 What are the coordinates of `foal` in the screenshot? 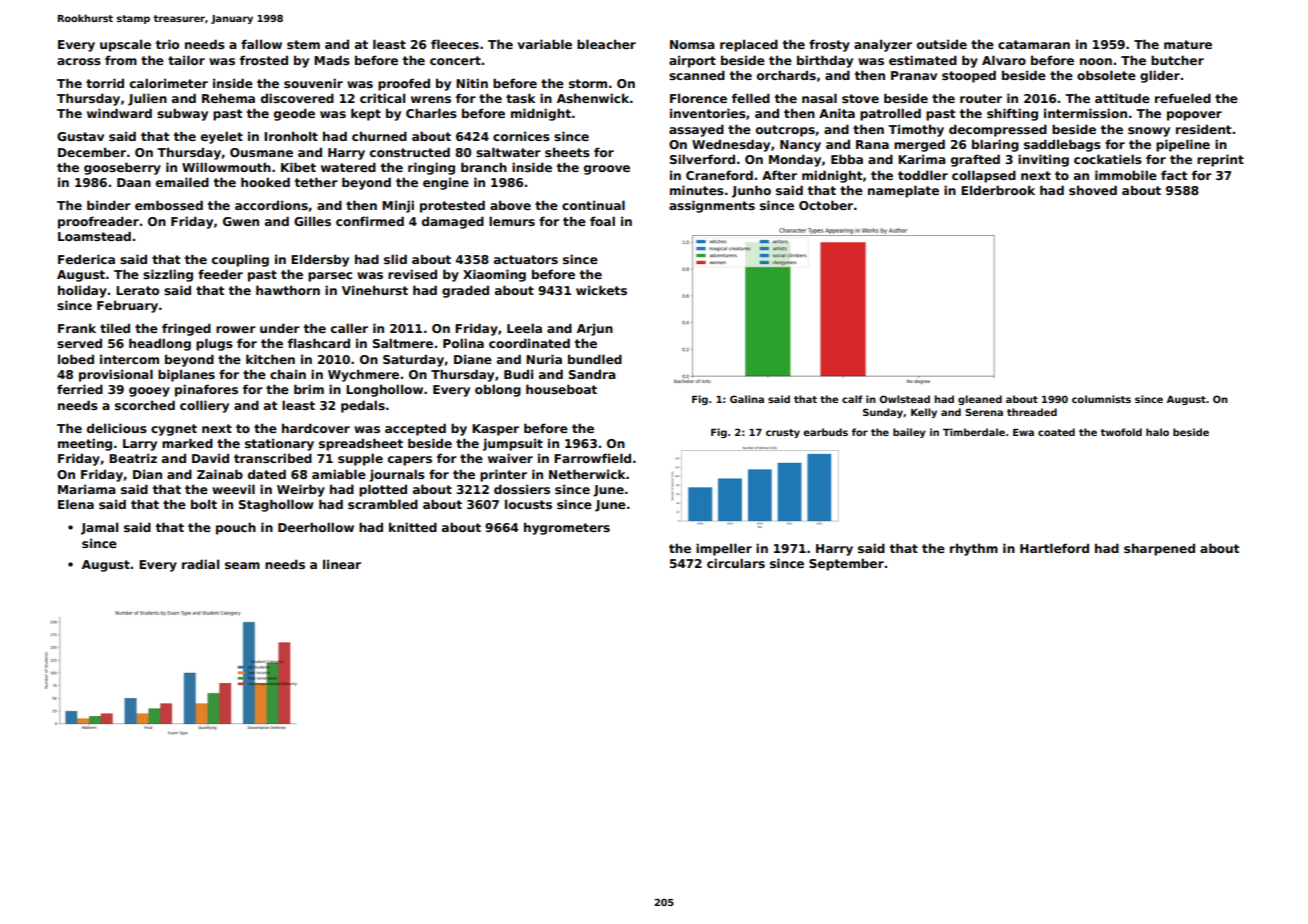 It's located at (602, 221).
